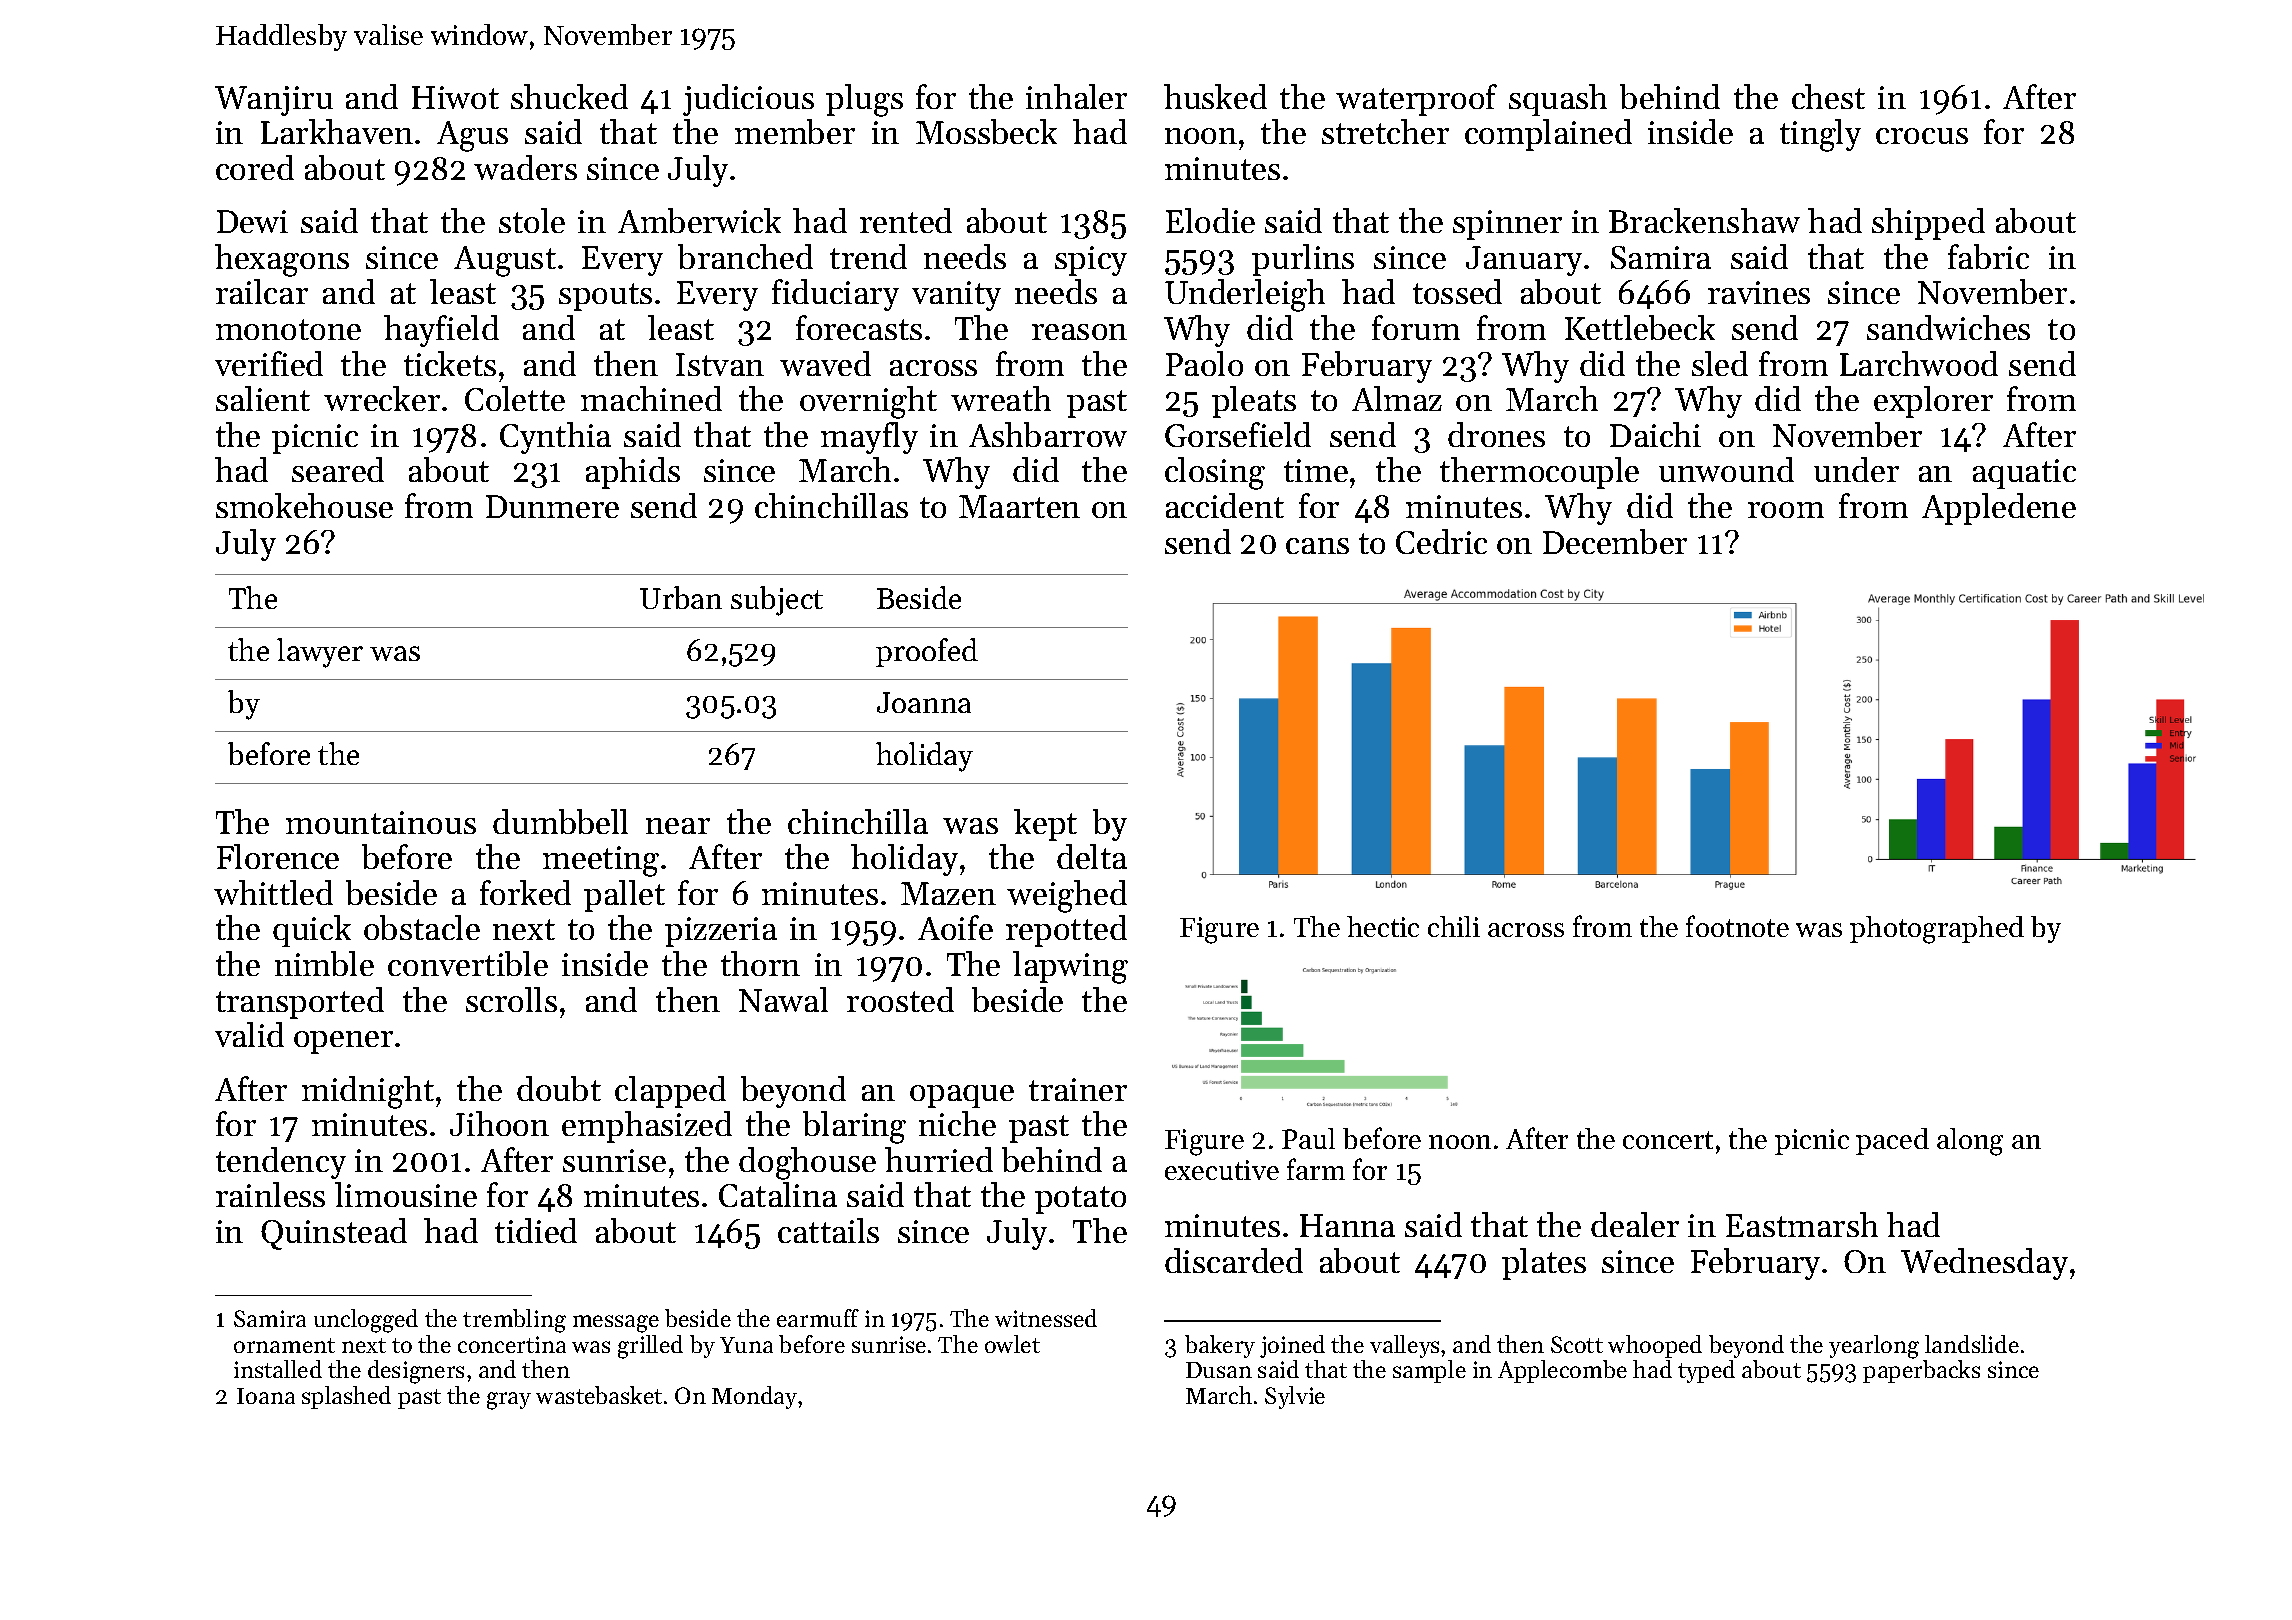 This page has width=2292, height=1620. I want to click on tendency, so click(281, 1163).
